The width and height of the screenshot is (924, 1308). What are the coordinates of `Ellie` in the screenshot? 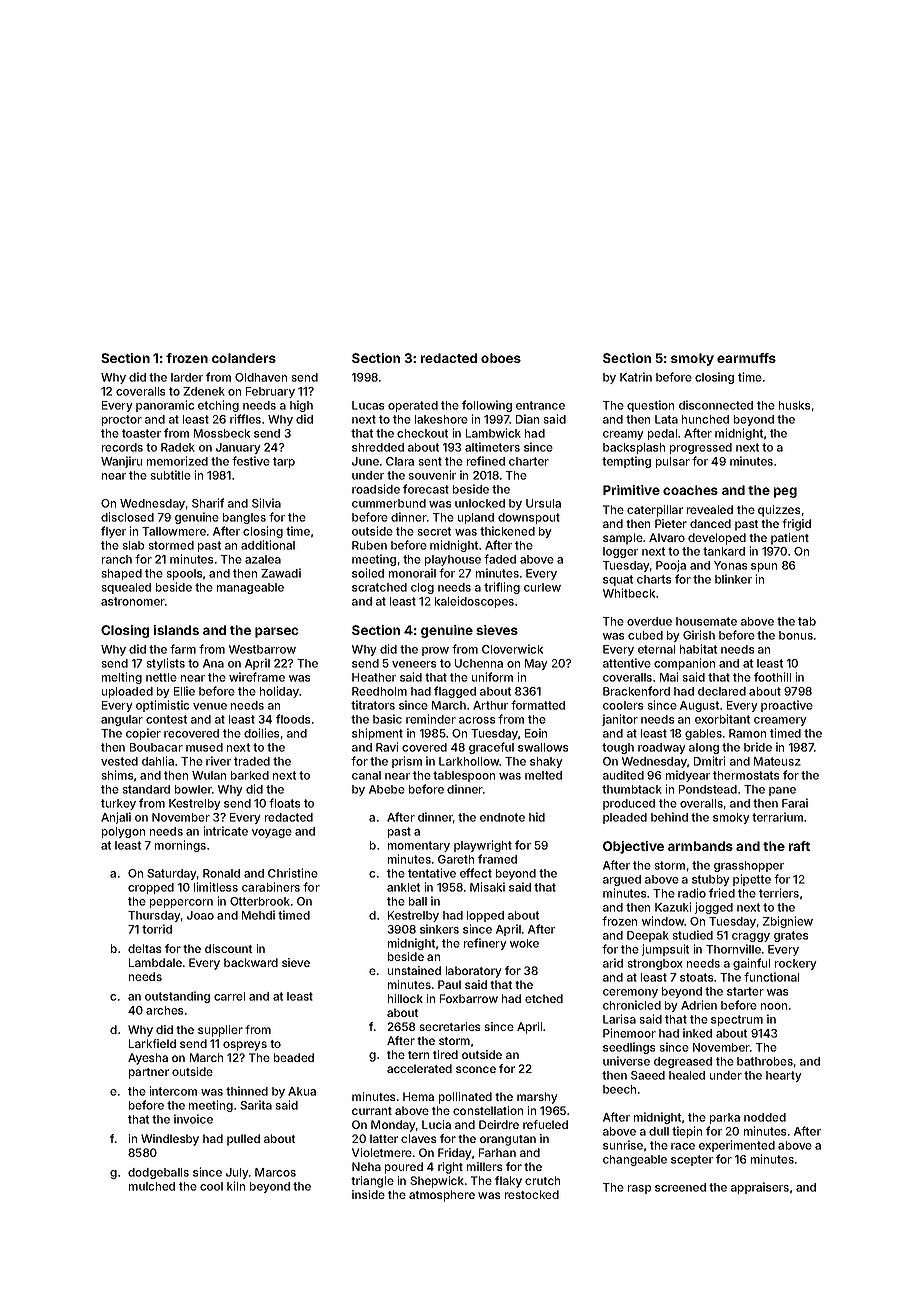 It's located at (184, 691).
